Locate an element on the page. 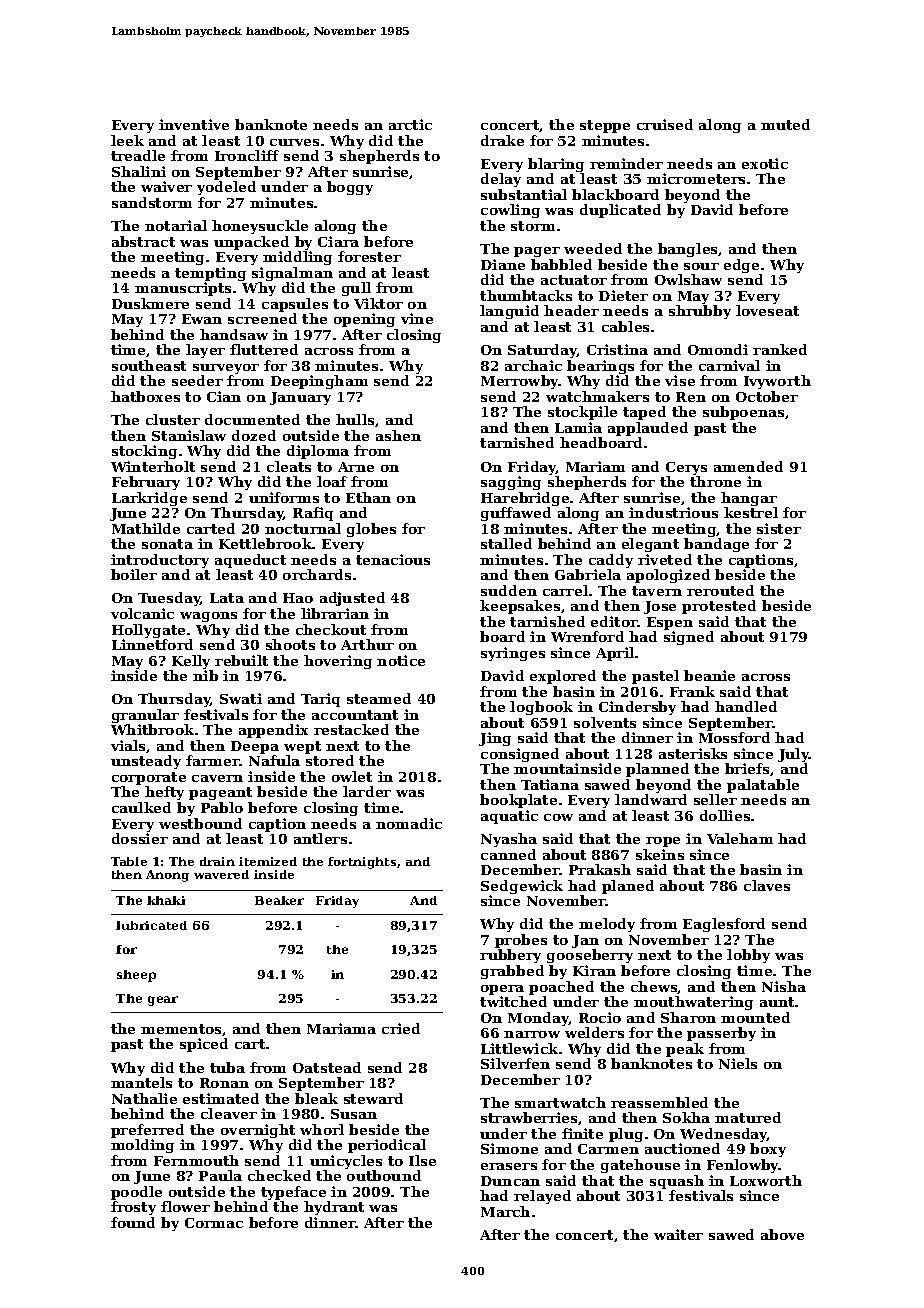 The height and width of the image is (1308, 924). sheep is located at coordinates (136, 976).
